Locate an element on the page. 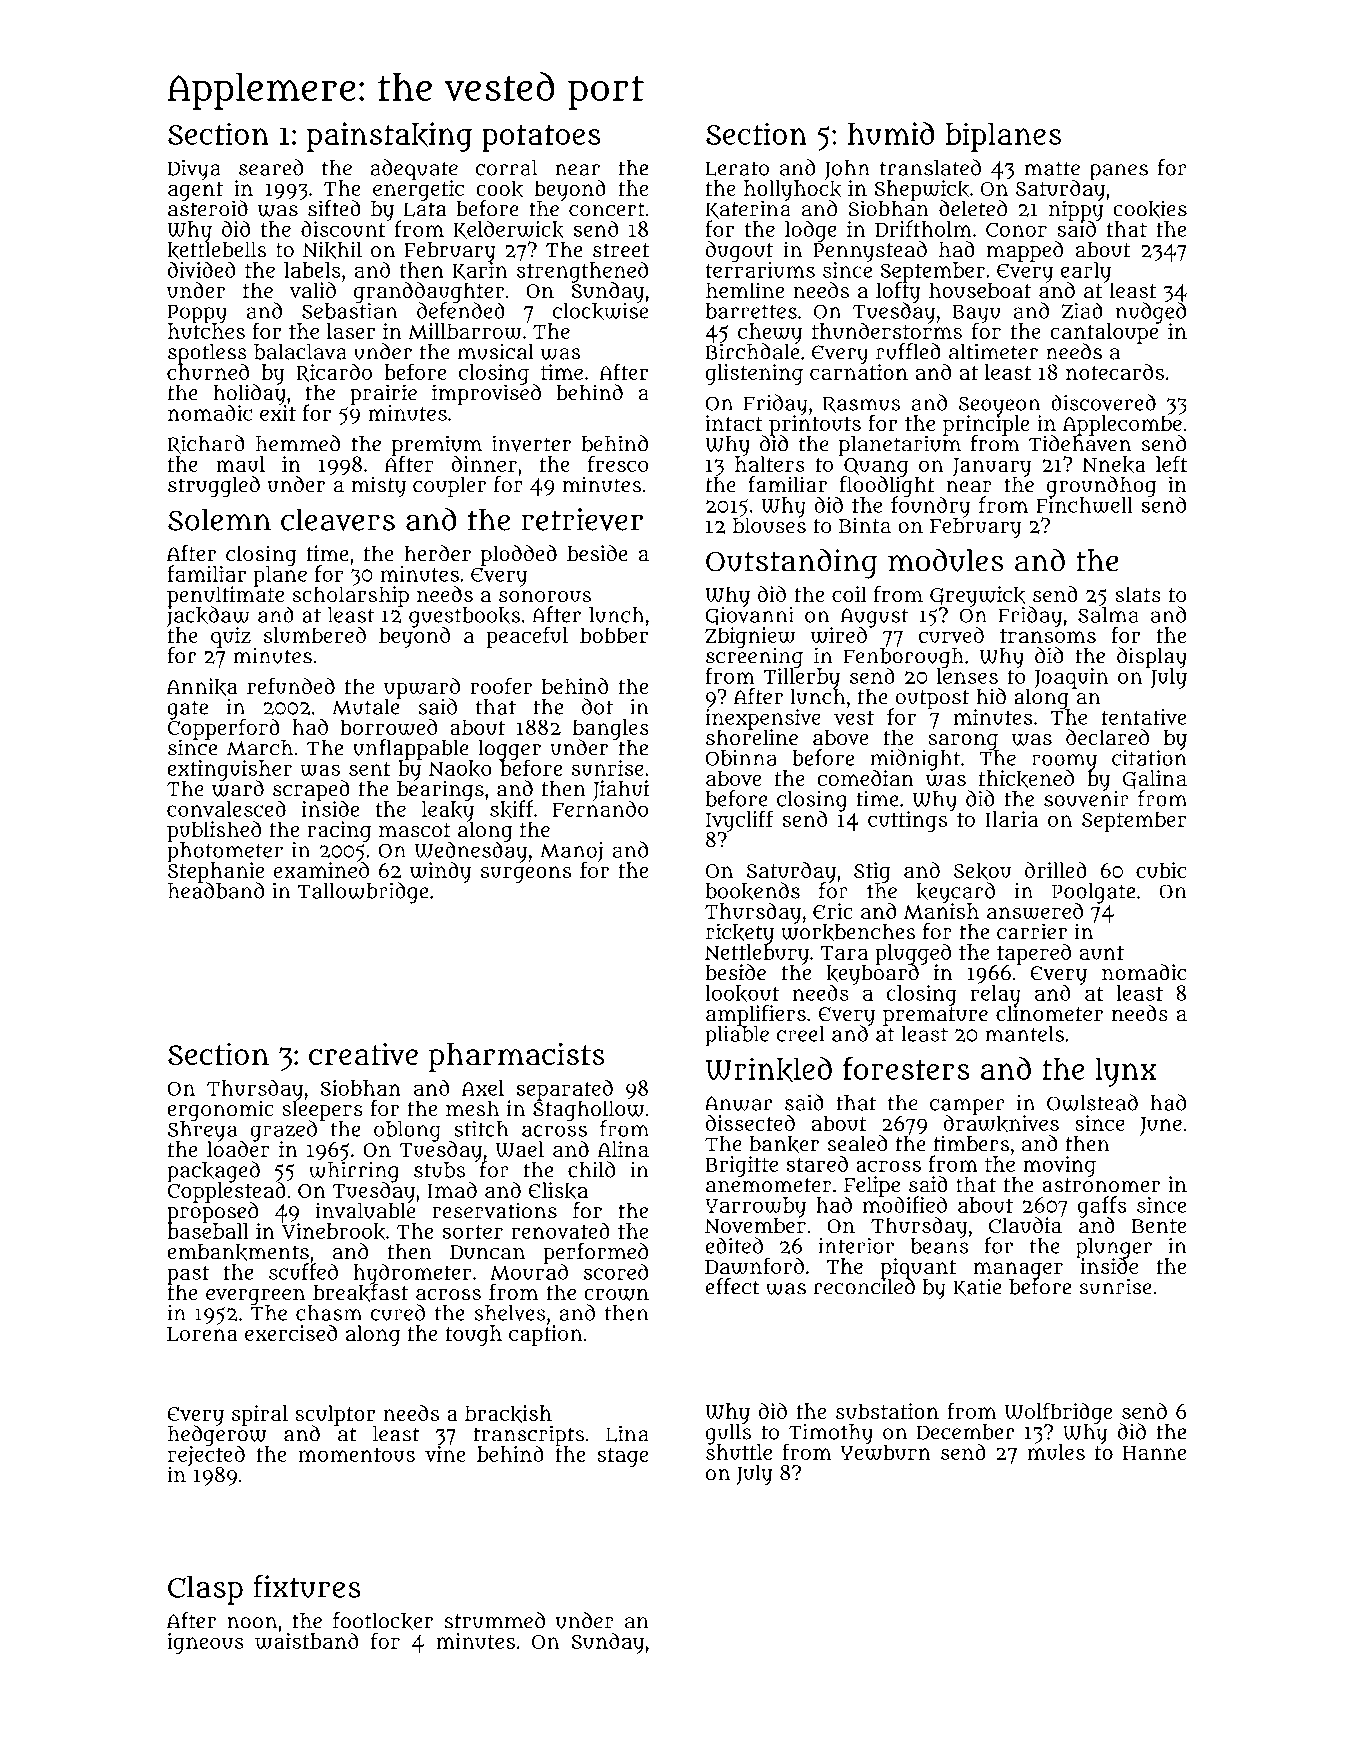  painstaking is located at coordinates (389, 137).
